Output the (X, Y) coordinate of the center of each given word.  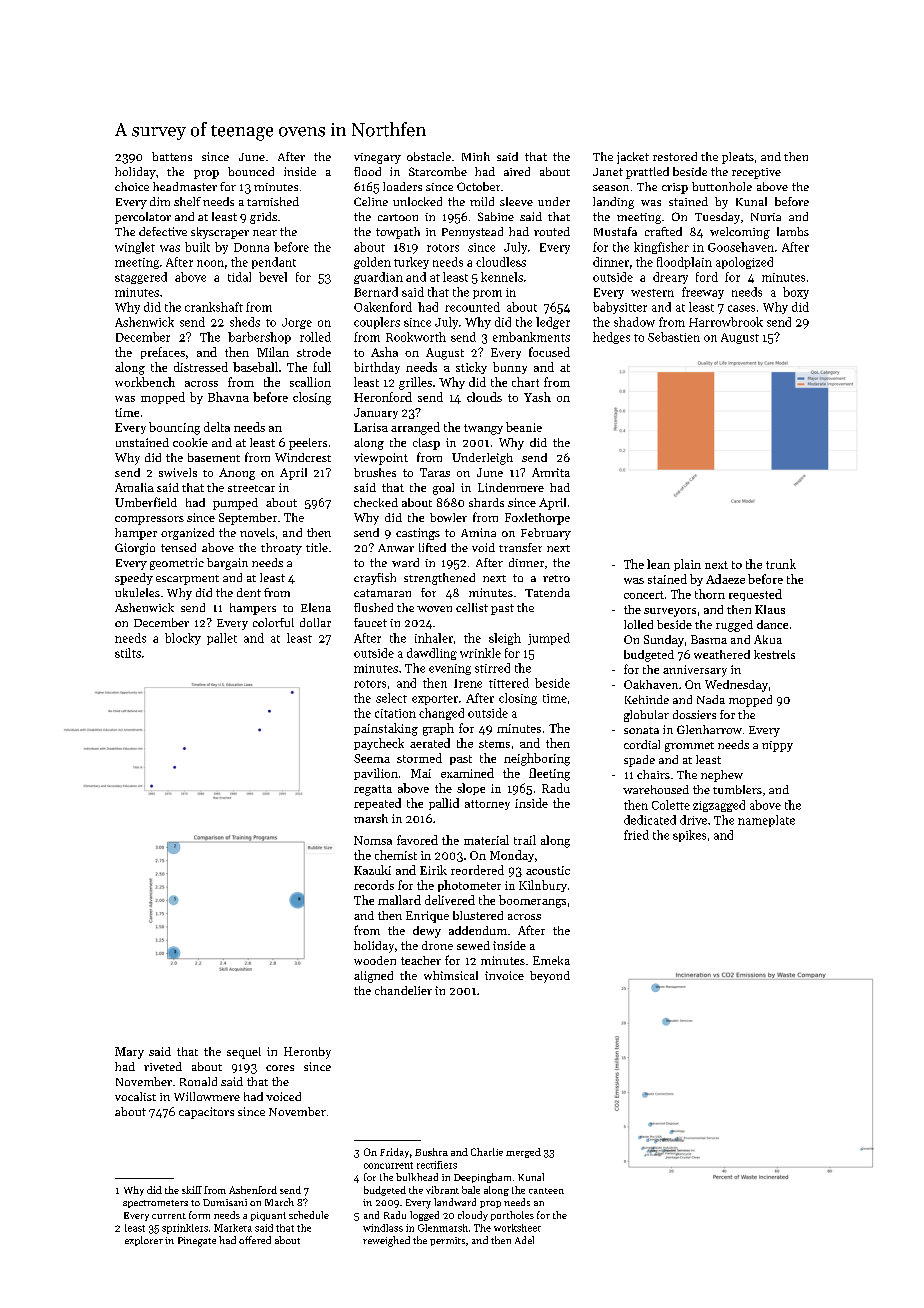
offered (255, 1240)
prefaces (163, 353)
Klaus (770, 609)
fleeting (549, 774)
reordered (477, 870)
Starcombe (438, 171)
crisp (675, 188)
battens (172, 156)
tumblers (737, 789)
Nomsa (373, 840)
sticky (471, 368)
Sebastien (674, 337)
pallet (222, 639)
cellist (472, 607)
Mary (129, 1053)
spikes (689, 836)
